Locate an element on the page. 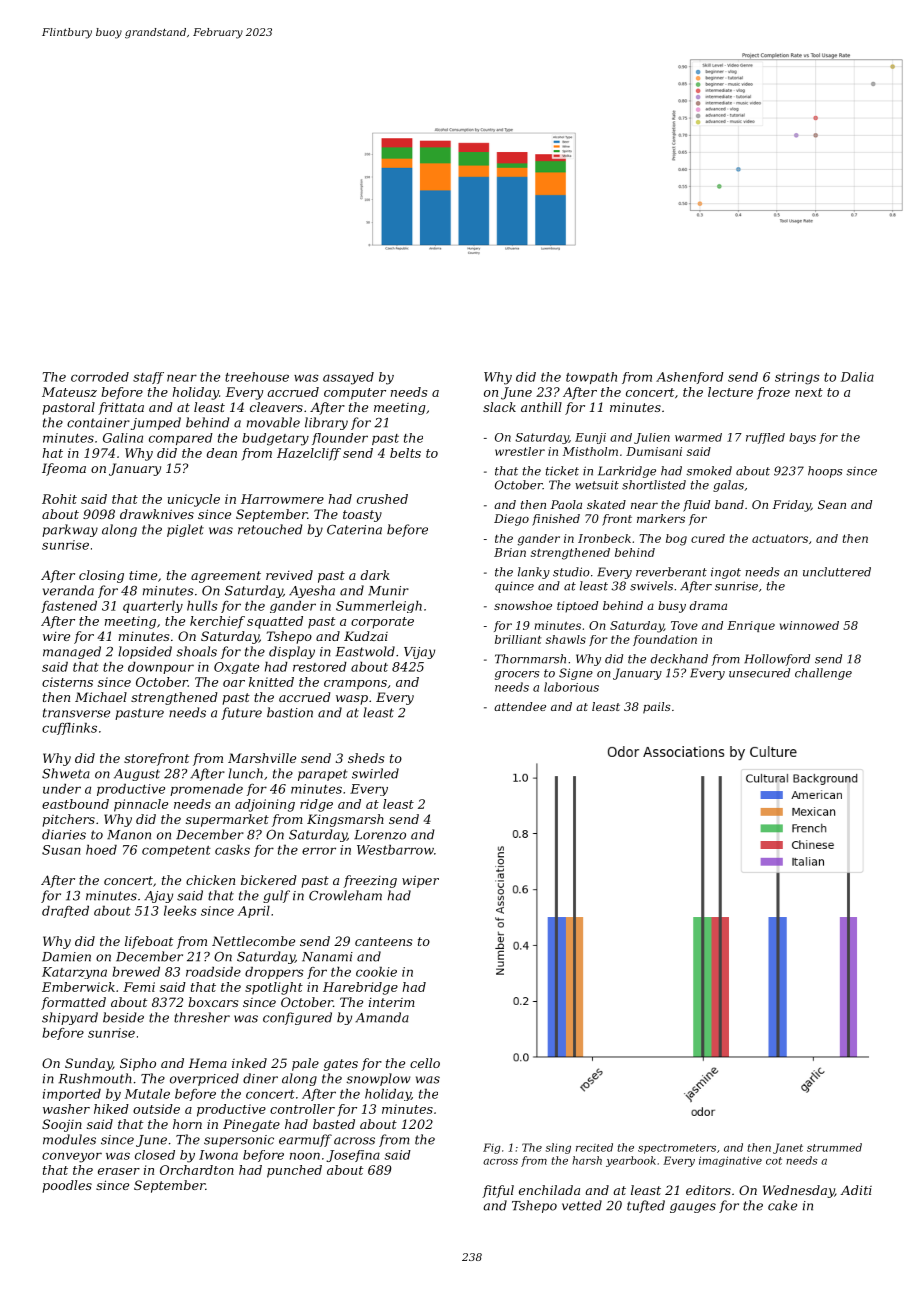 This document has width=924, height=1308. pails is located at coordinates (657, 708).
